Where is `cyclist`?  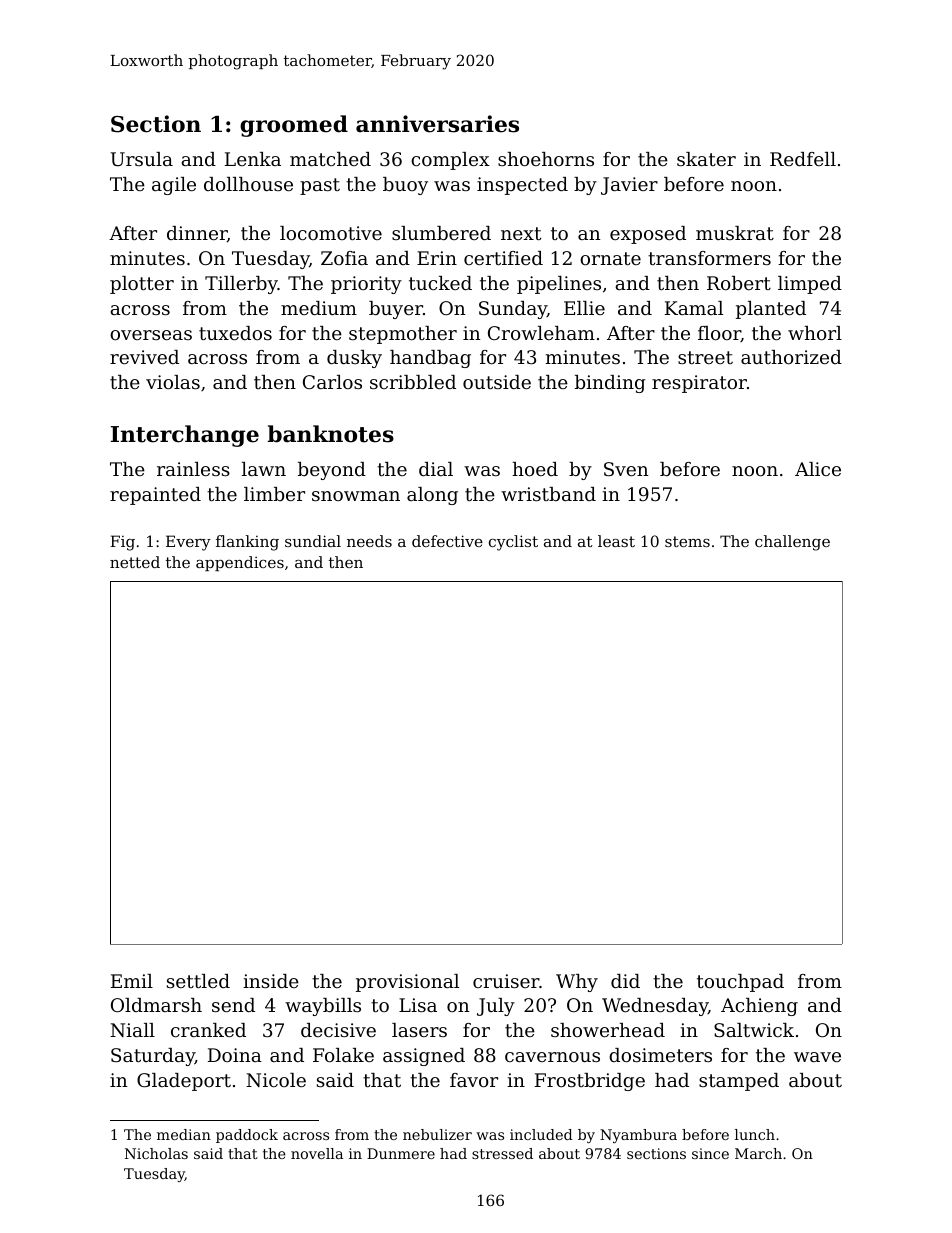
cyclist is located at coordinates (513, 543).
